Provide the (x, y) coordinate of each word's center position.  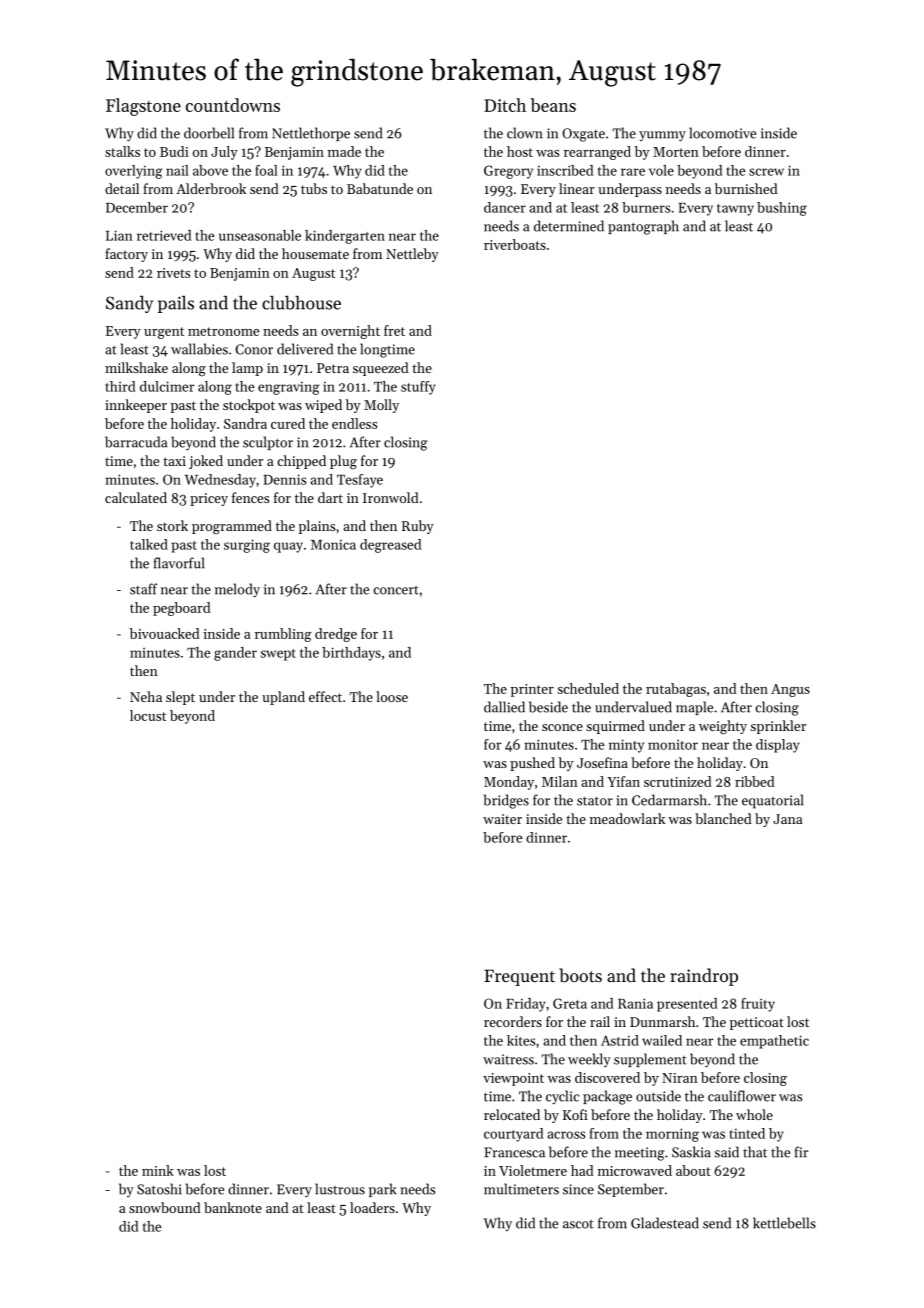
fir (801, 1152)
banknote (233, 1207)
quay (288, 547)
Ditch (505, 105)
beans (553, 105)
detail (122, 188)
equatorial (773, 801)
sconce (562, 727)
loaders (372, 1207)
